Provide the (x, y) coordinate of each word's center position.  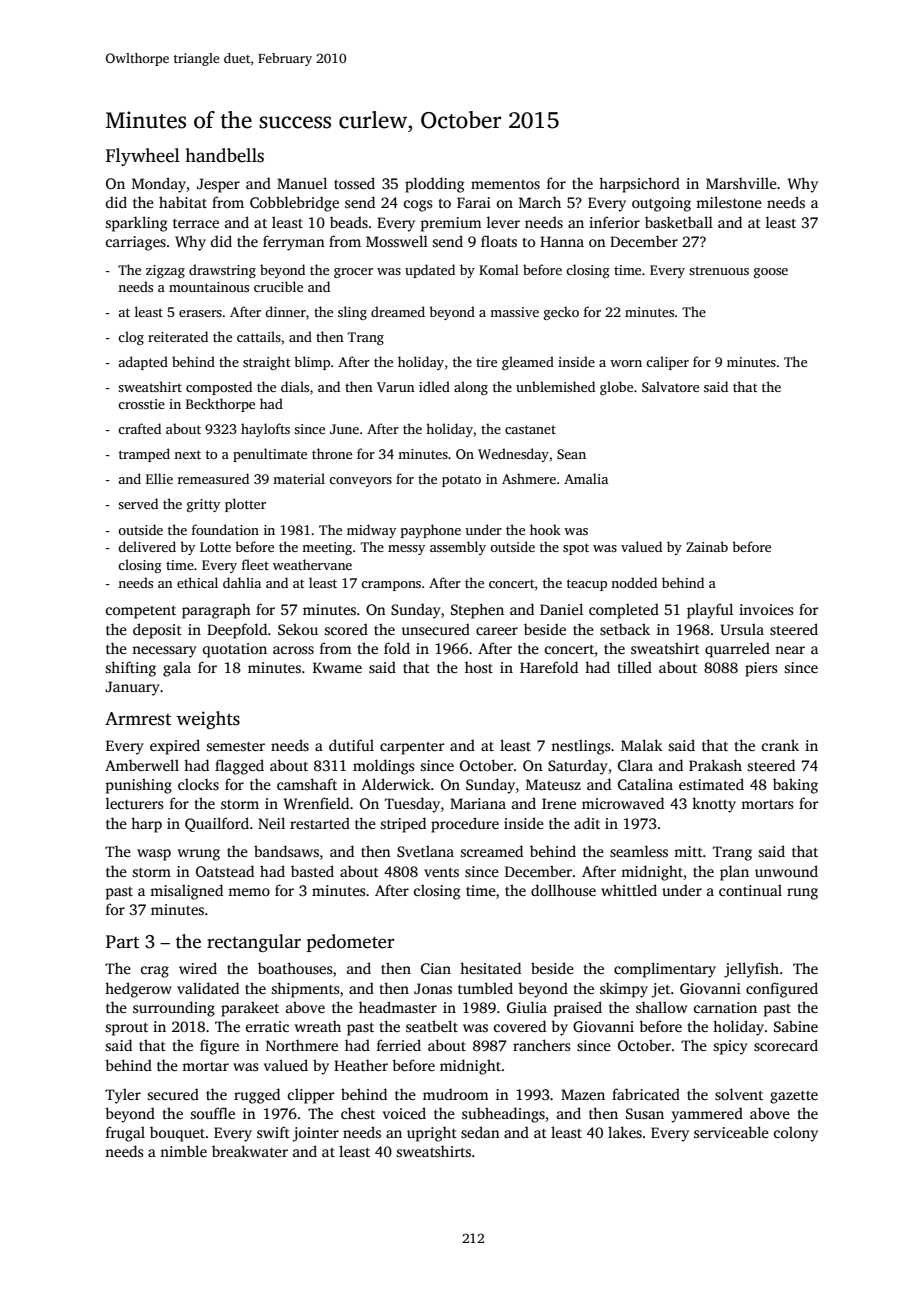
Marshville (741, 183)
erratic (267, 1026)
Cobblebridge (294, 204)
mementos (505, 184)
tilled (635, 667)
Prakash (715, 765)
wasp (154, 855)
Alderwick (396, 784)
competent (141, 612)
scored (346, 629)
